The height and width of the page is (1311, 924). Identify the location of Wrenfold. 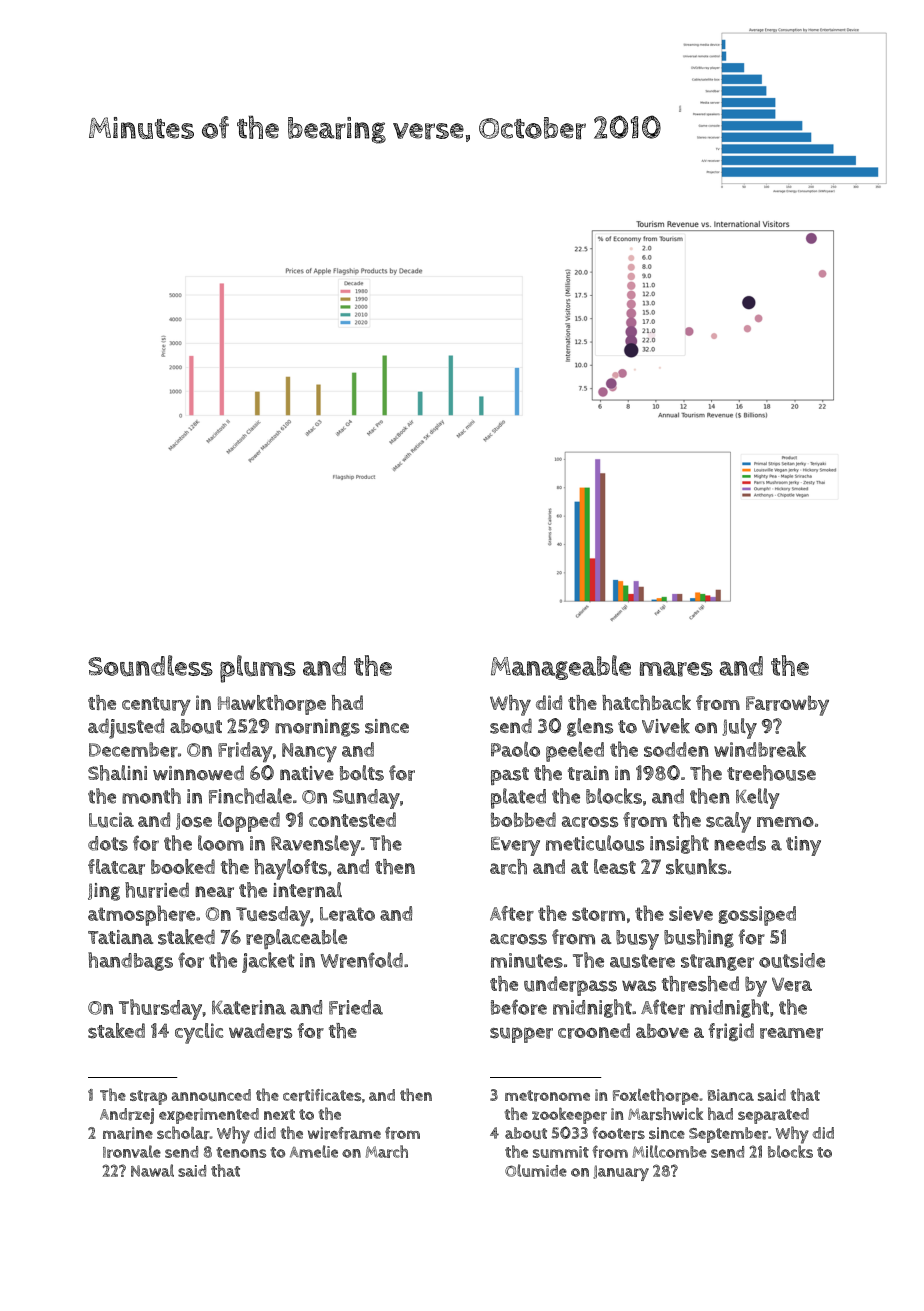
(362, 960).
